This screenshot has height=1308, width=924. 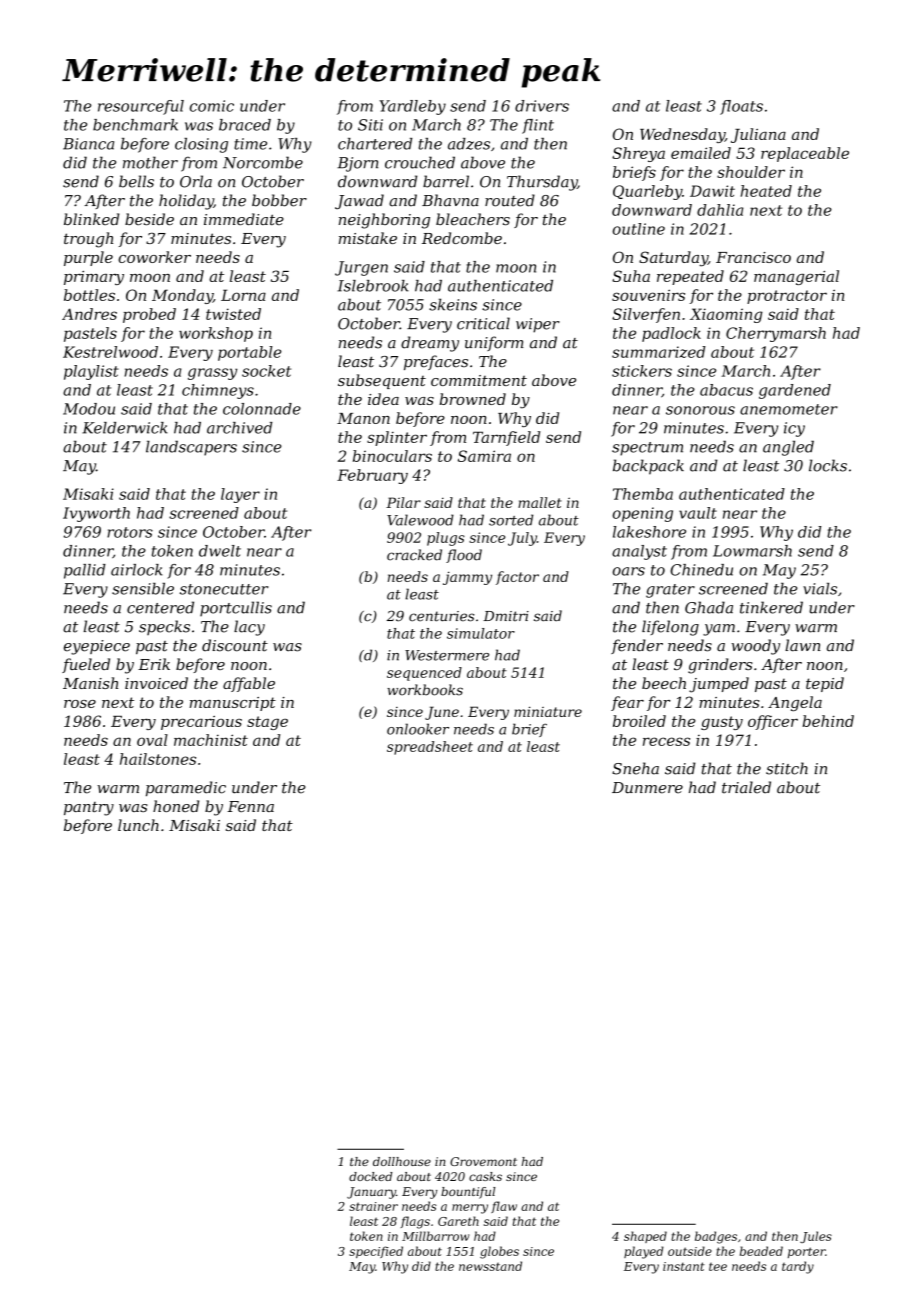 I want to click on Xiaoming, so click(x=726, y=315).
